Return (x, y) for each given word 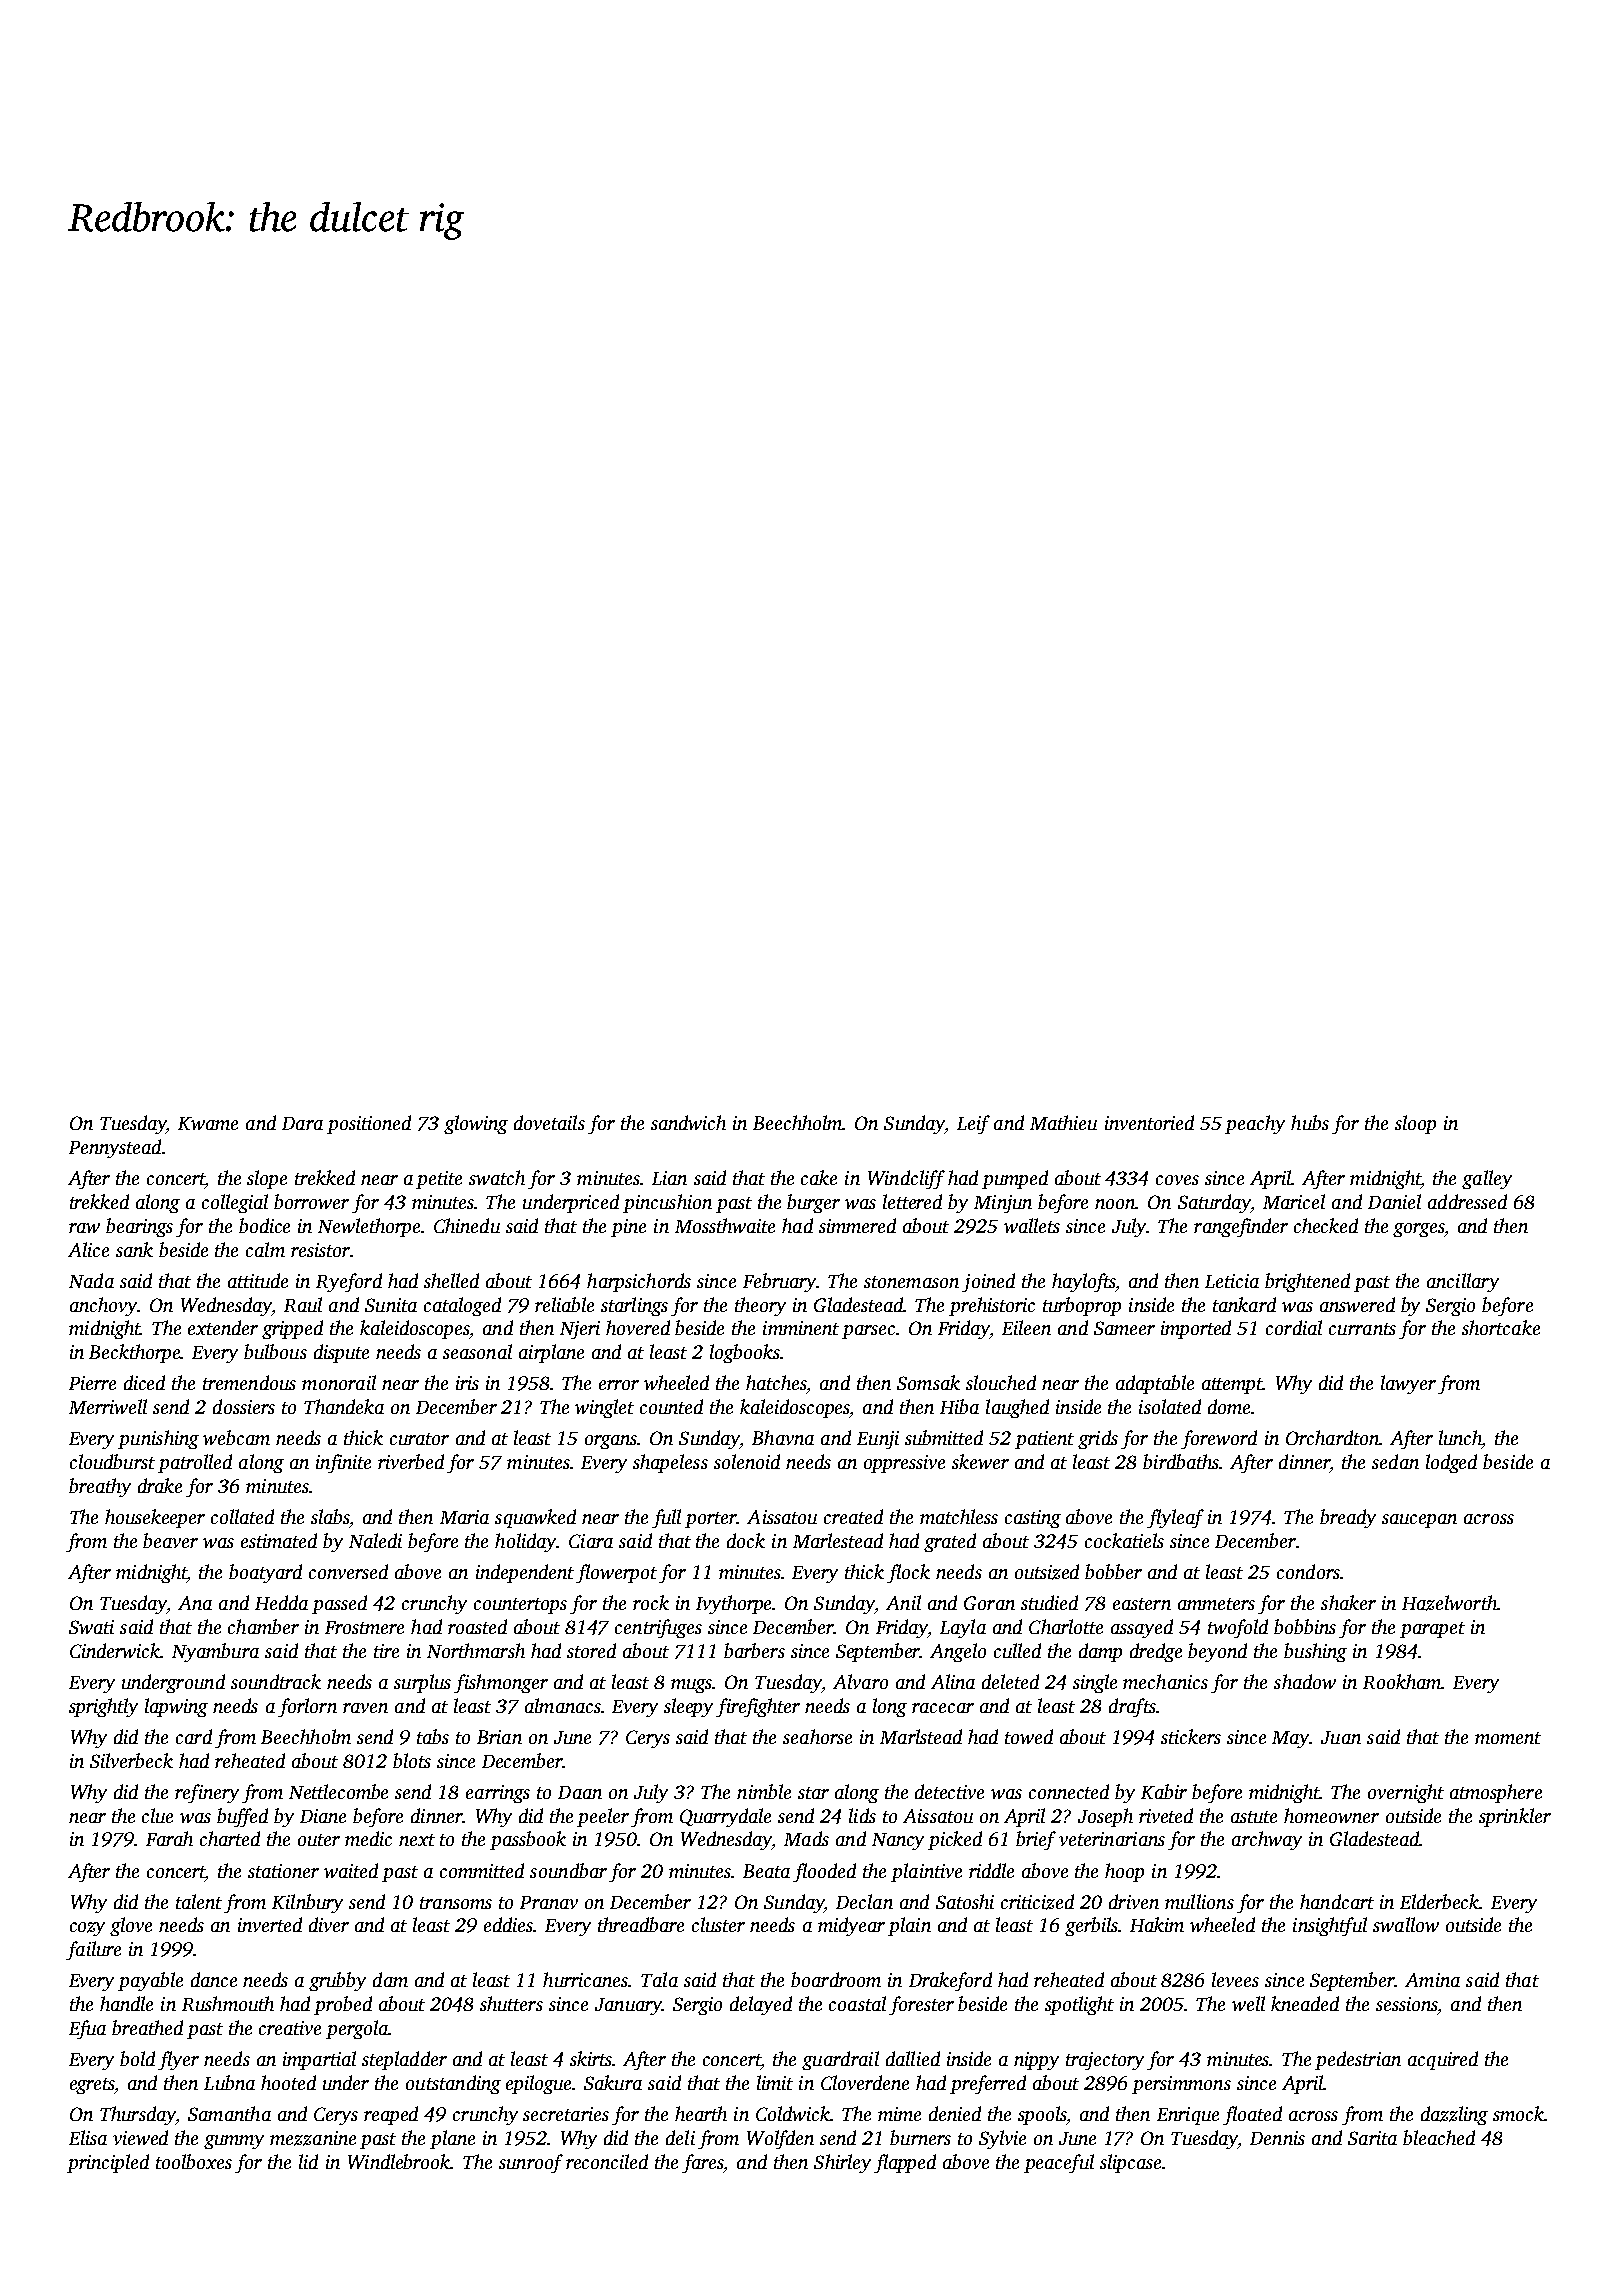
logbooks (745, 1353)
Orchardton (1333, 1437)
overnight (1406, 1793)
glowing (476, 1124)
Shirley (842, 2163)
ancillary (1463, 1282)
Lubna (229, 2082)
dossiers (244, 1406)
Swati (91, 1627)
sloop (1415, 1124)
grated (950, 1542)
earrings (498, 1794)
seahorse (817, 1736)
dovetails (549, 1122)
